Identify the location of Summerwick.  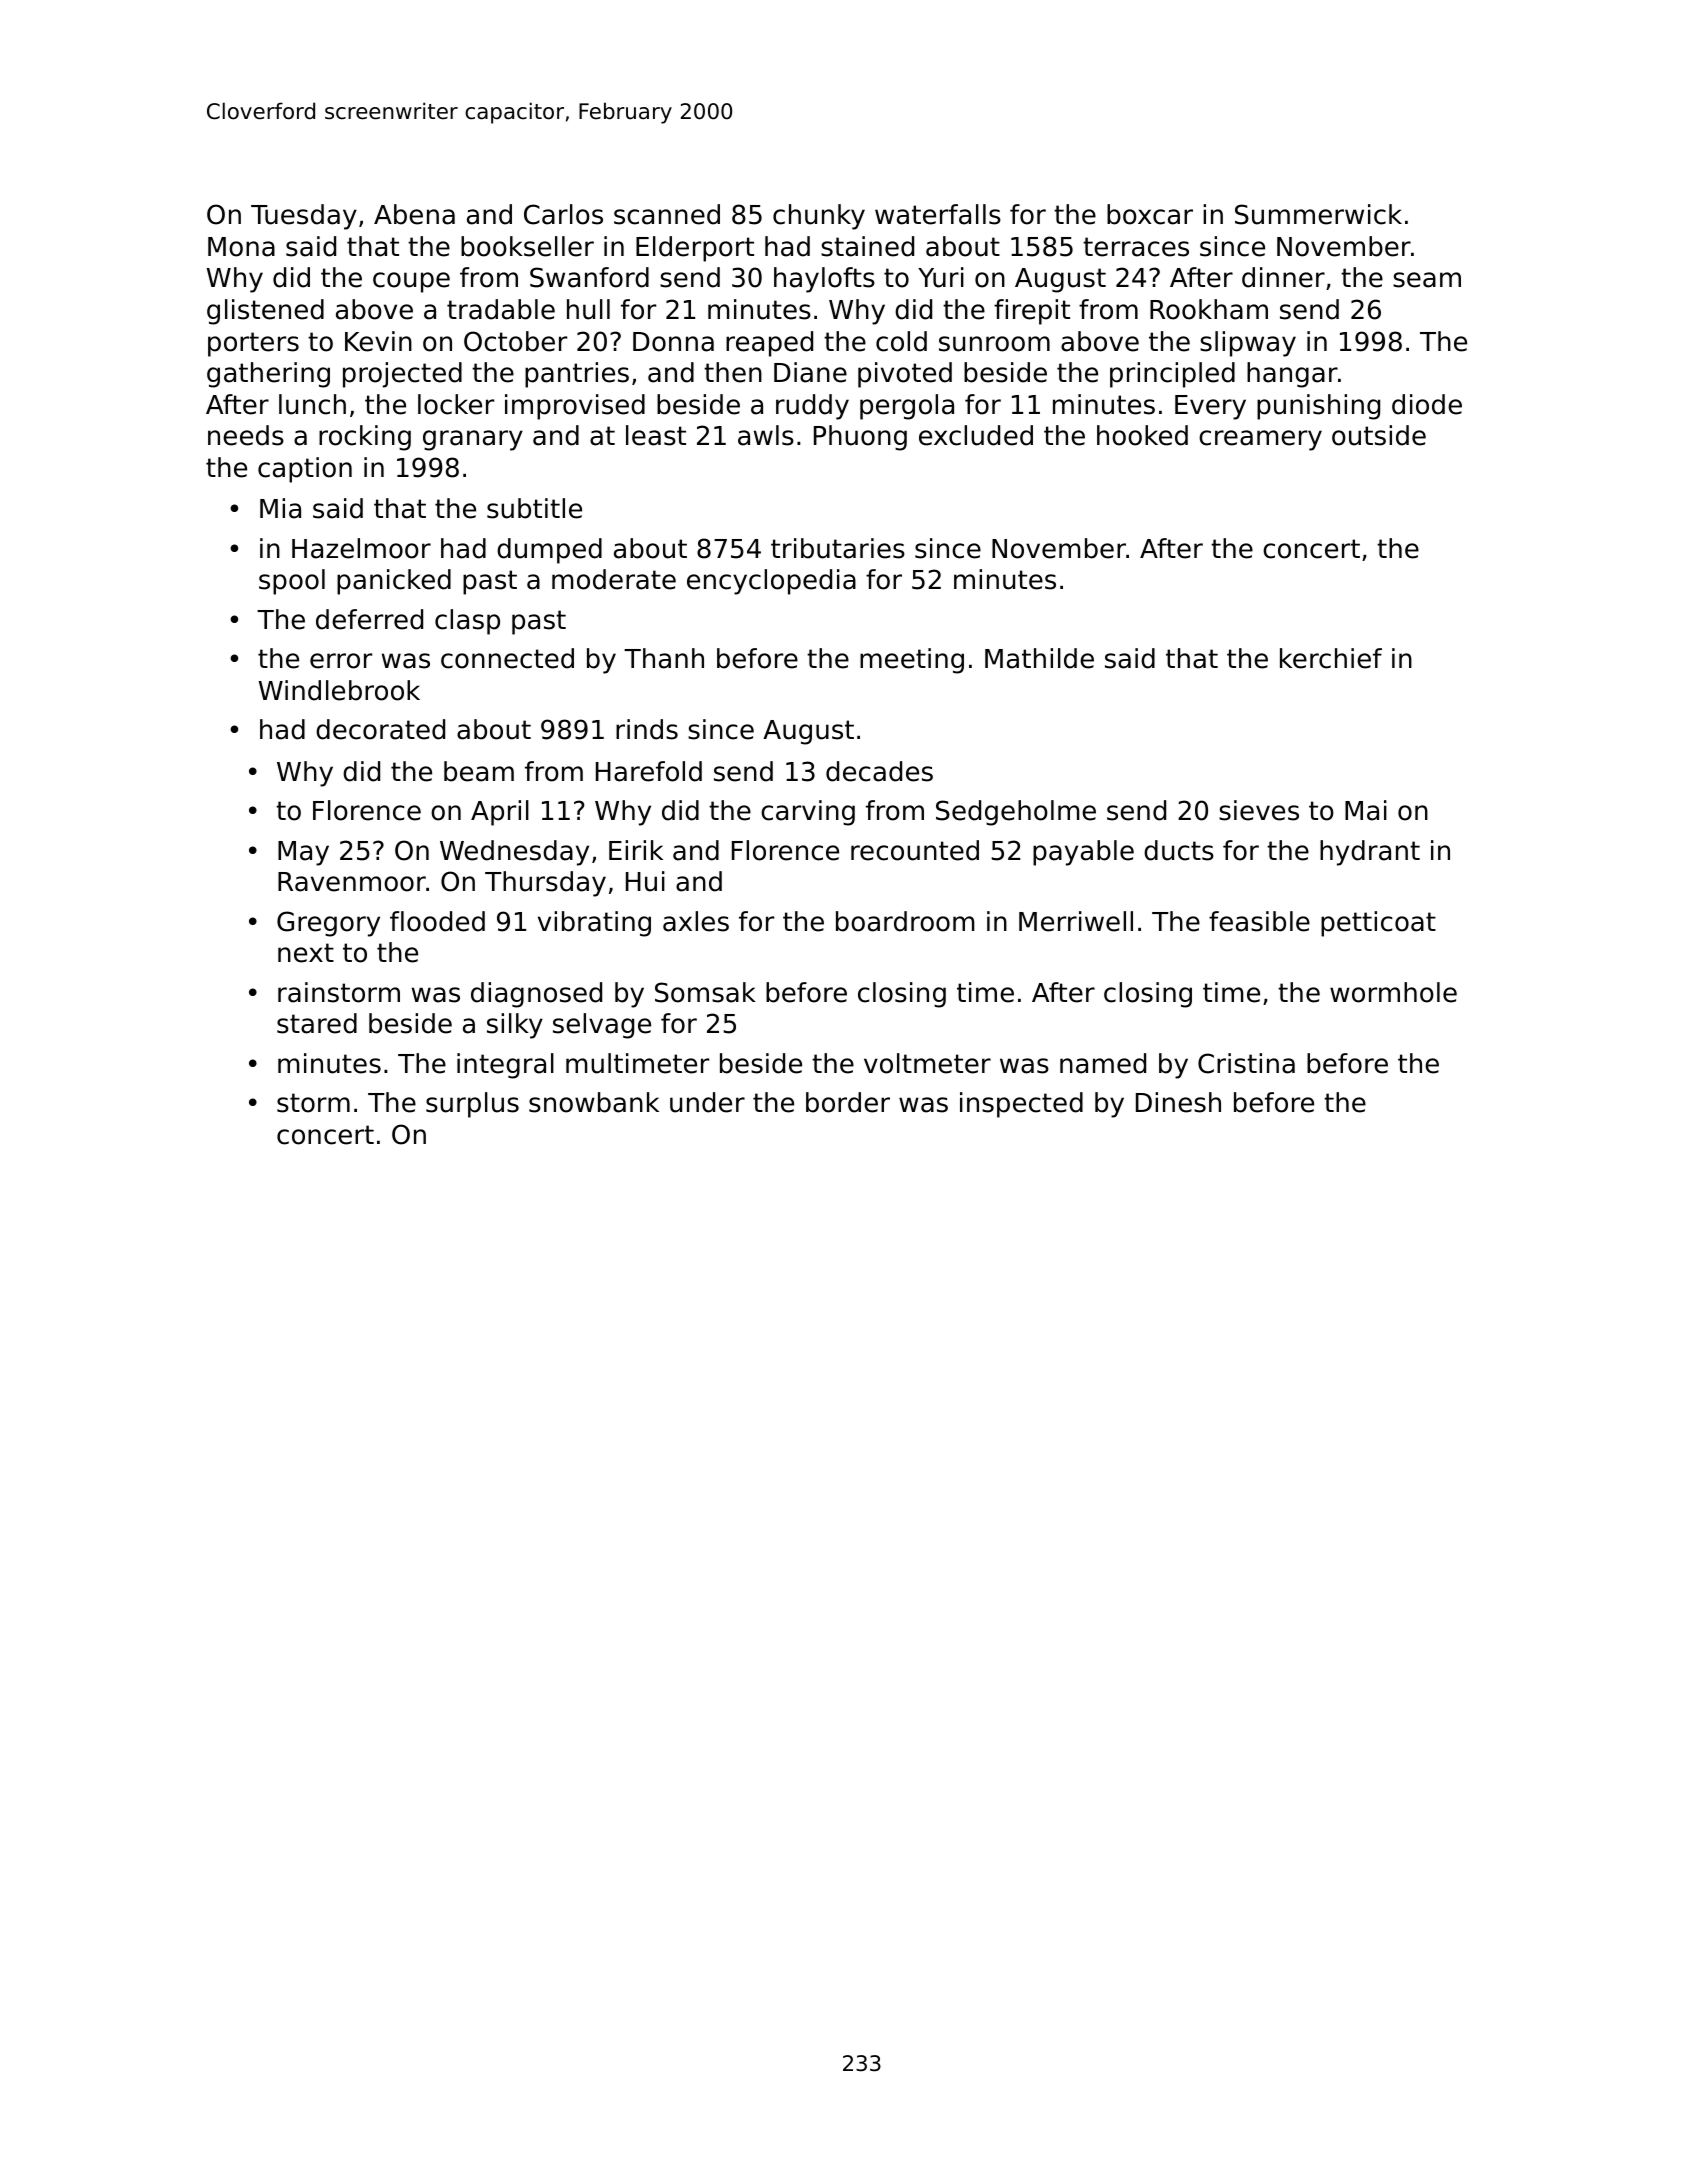
(1318, 214).
